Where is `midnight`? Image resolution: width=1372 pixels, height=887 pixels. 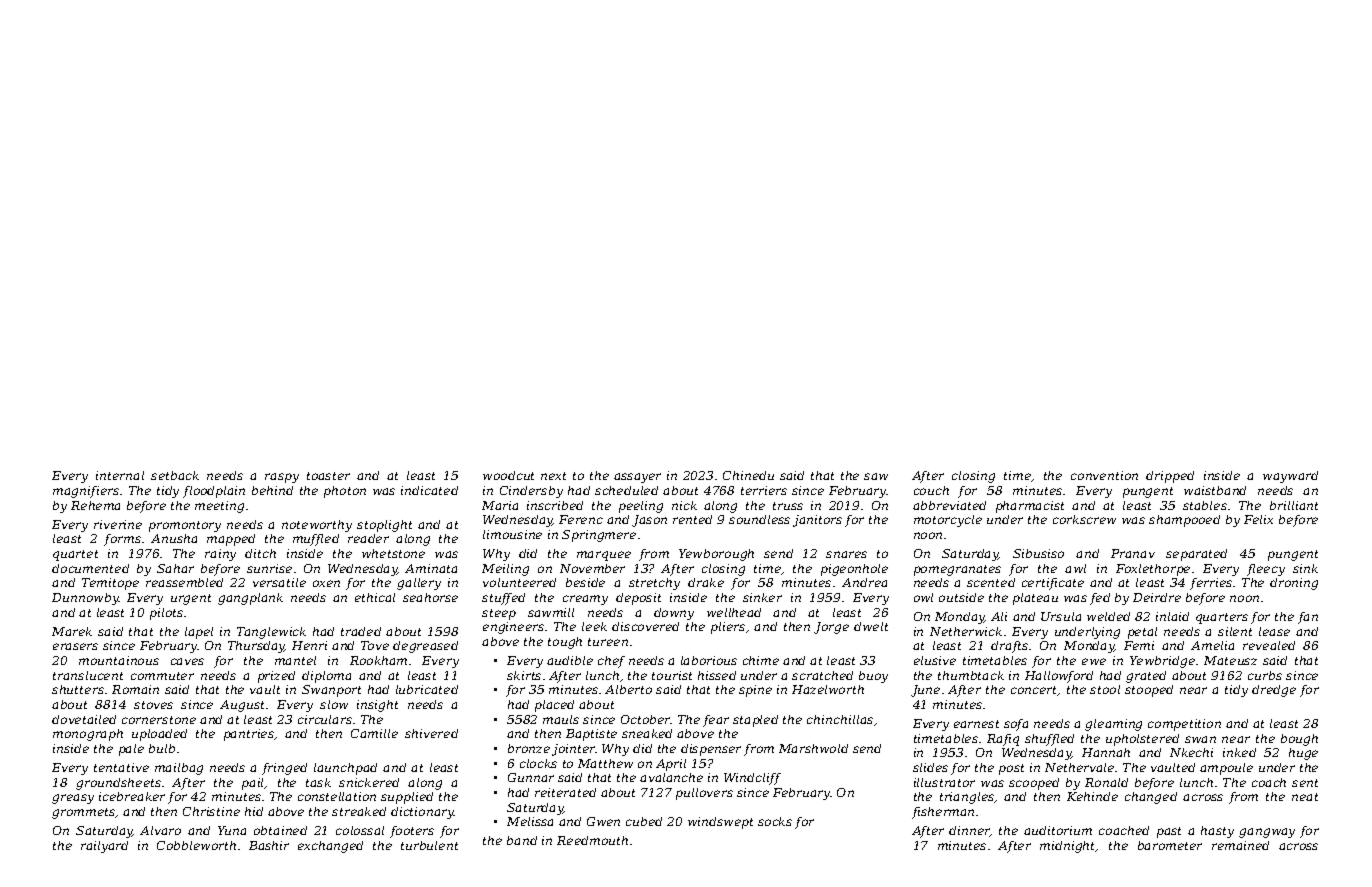
midnight is located at coordinates (1068, 847).
